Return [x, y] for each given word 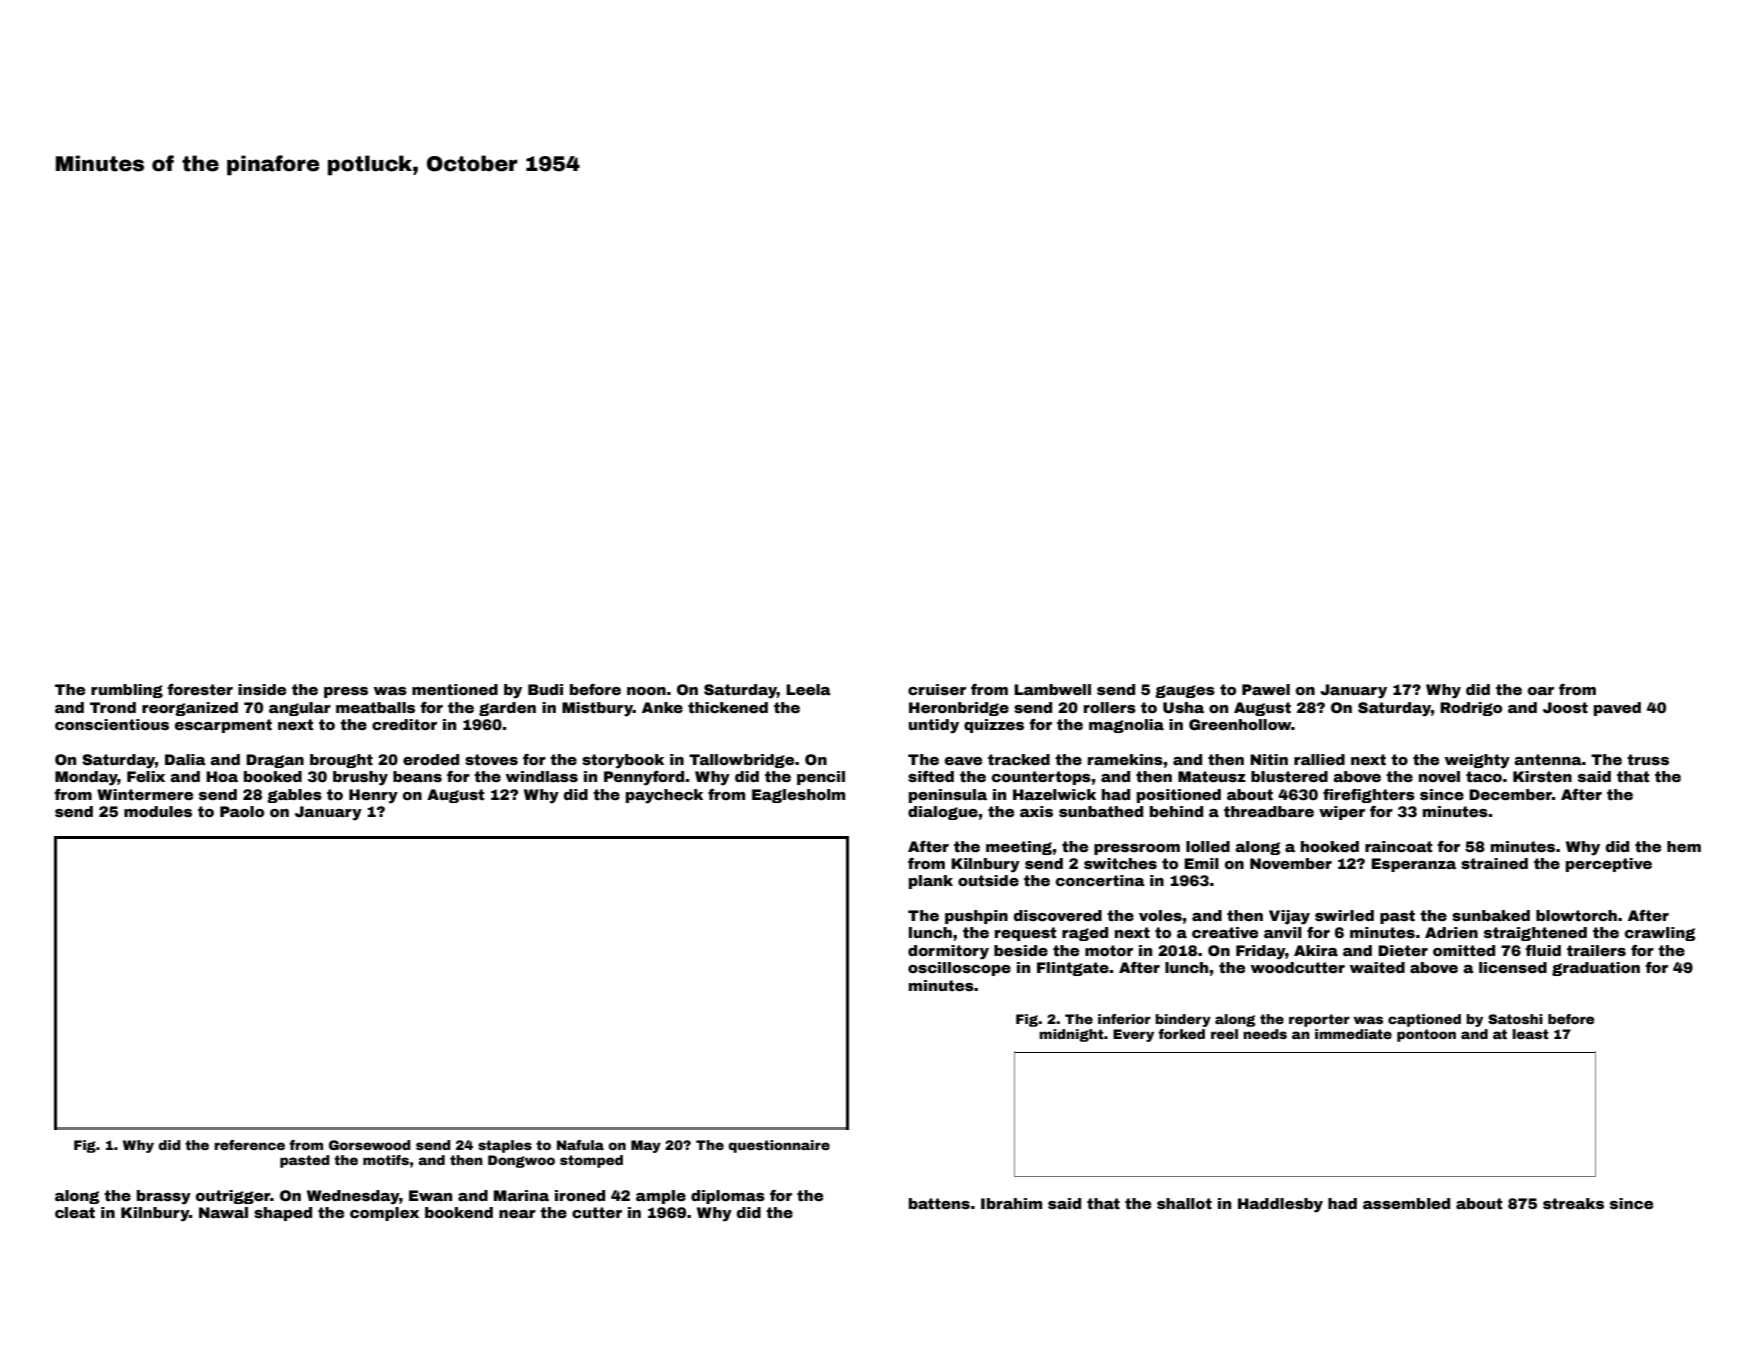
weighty [1477, 761]
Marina [521, 1195]
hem [1684, 846]
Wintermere [145, 794]
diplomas [728, 1197]
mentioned [455, 689]
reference [249, 1145]
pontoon [1426, 1035]
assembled [1406, 1203]
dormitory [948, 952]
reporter [1319, 1020]
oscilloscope [959, 969]
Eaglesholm [798, 796]
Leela [808, 689]
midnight [1071, 1035]
